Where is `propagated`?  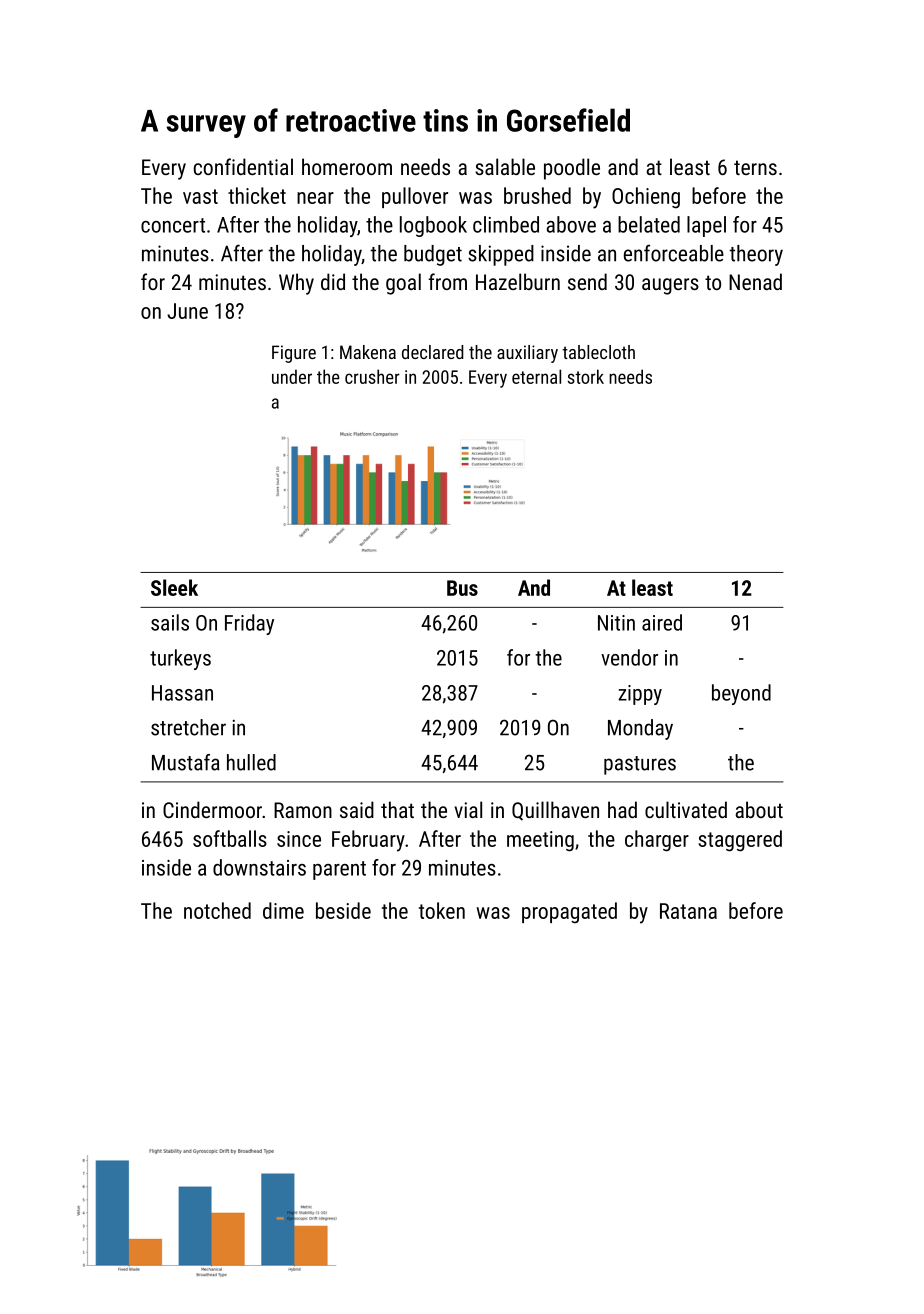
propagated is located at coordinates (569, 913).
